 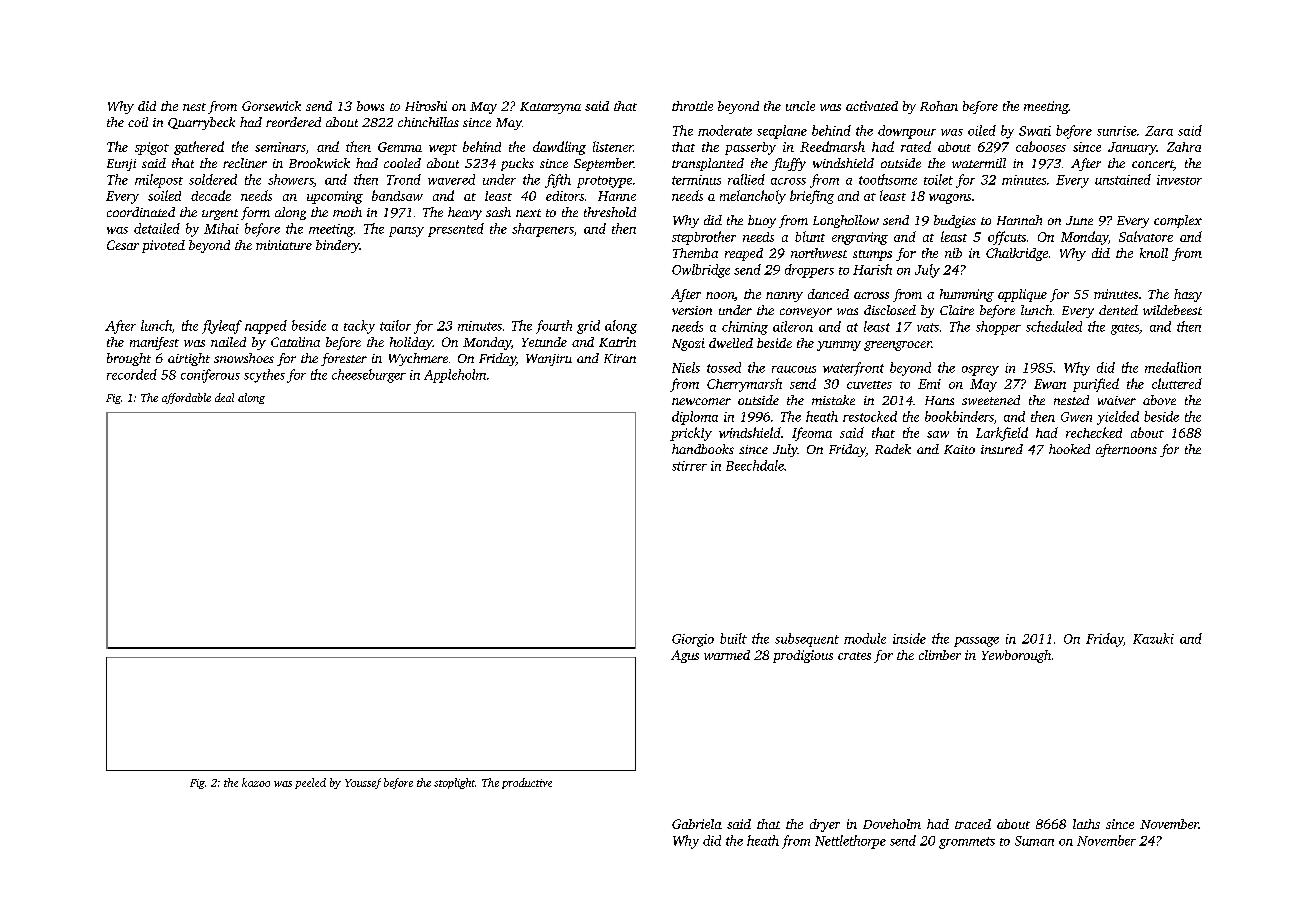 I want to click on hooked, so click(x=1069, y=449).
